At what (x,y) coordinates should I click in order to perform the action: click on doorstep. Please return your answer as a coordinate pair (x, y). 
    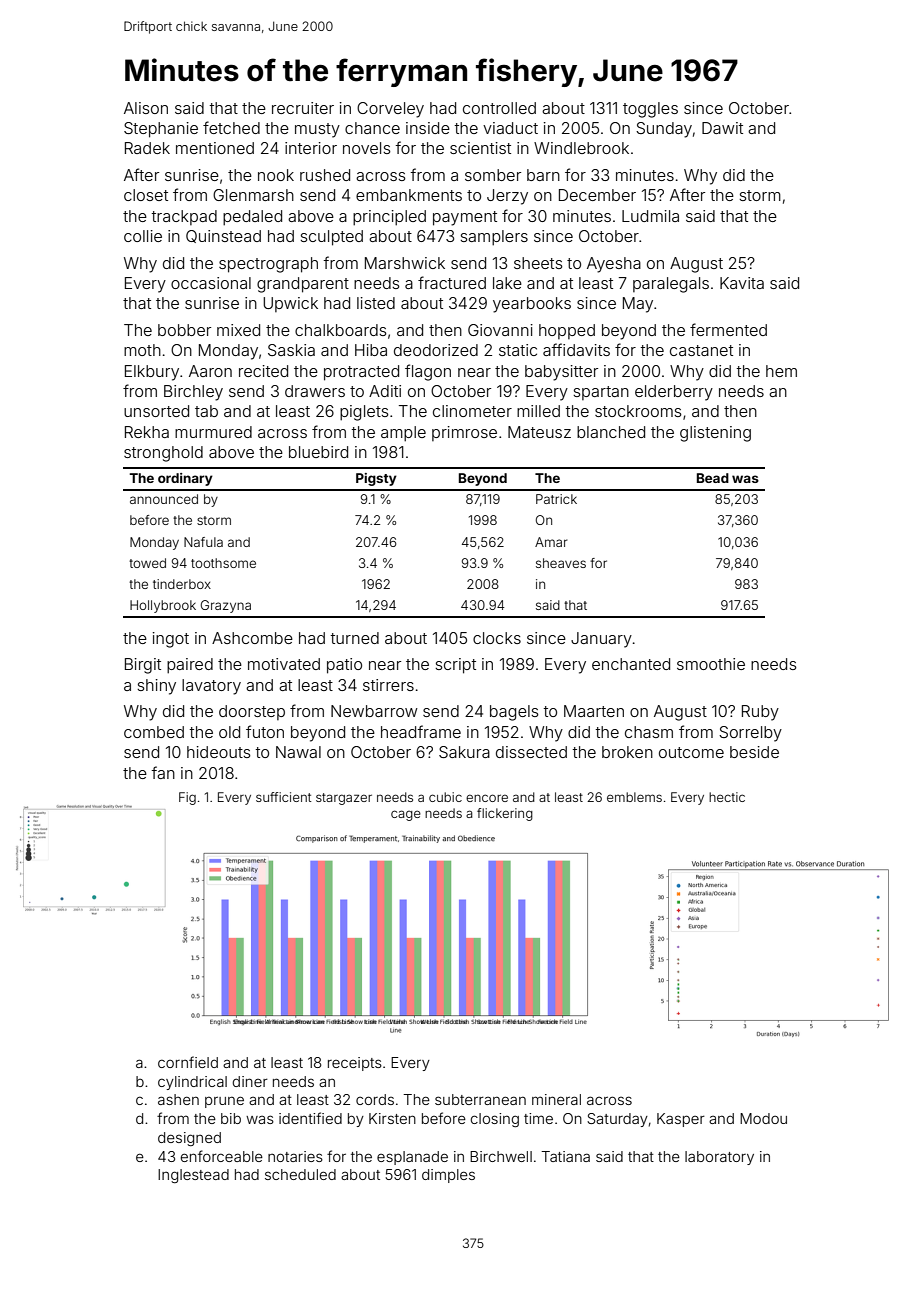
    Looking at the image, I should click on (252, 712).
